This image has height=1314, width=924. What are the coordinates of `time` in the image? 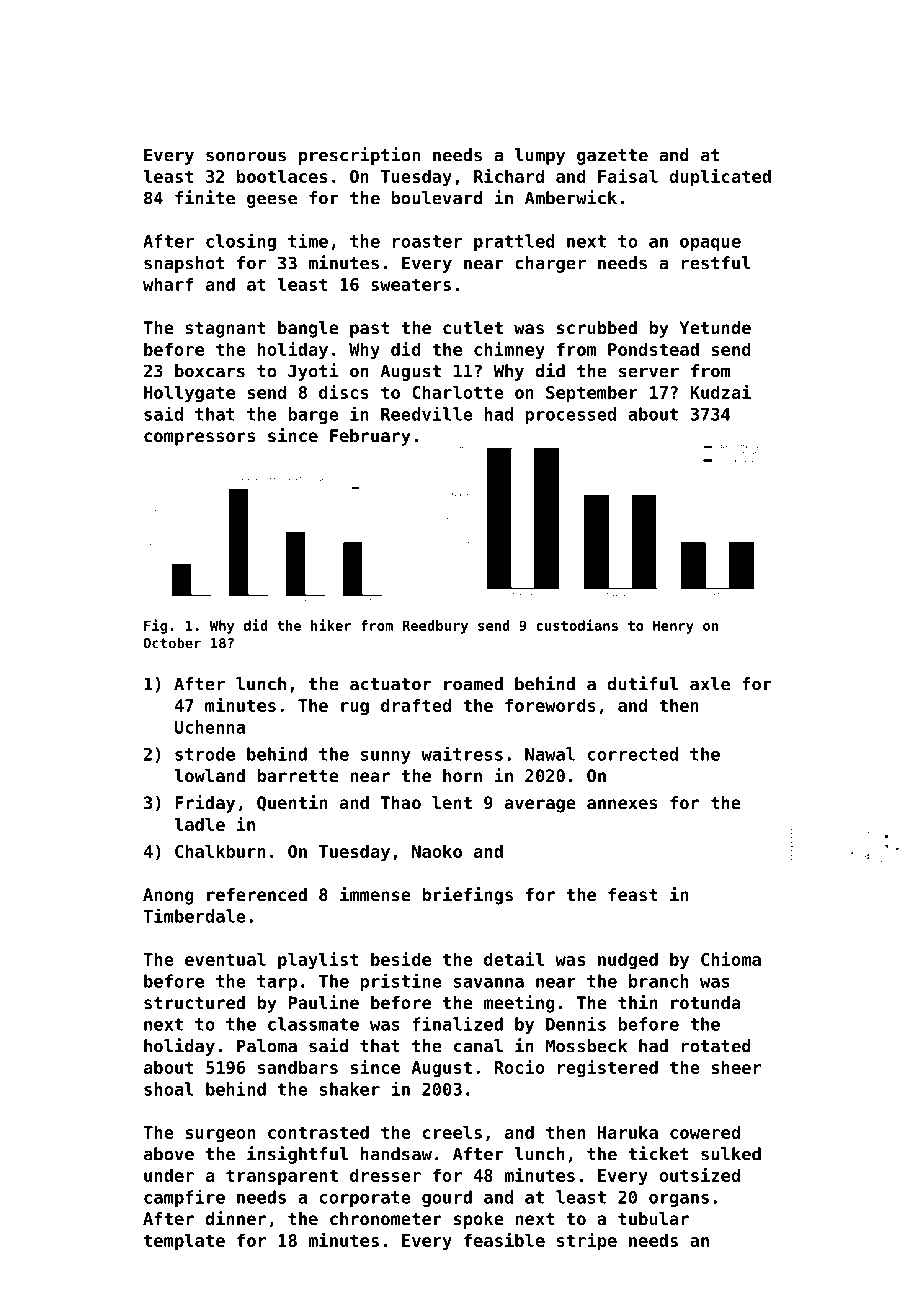 It's located at (308, 240).
